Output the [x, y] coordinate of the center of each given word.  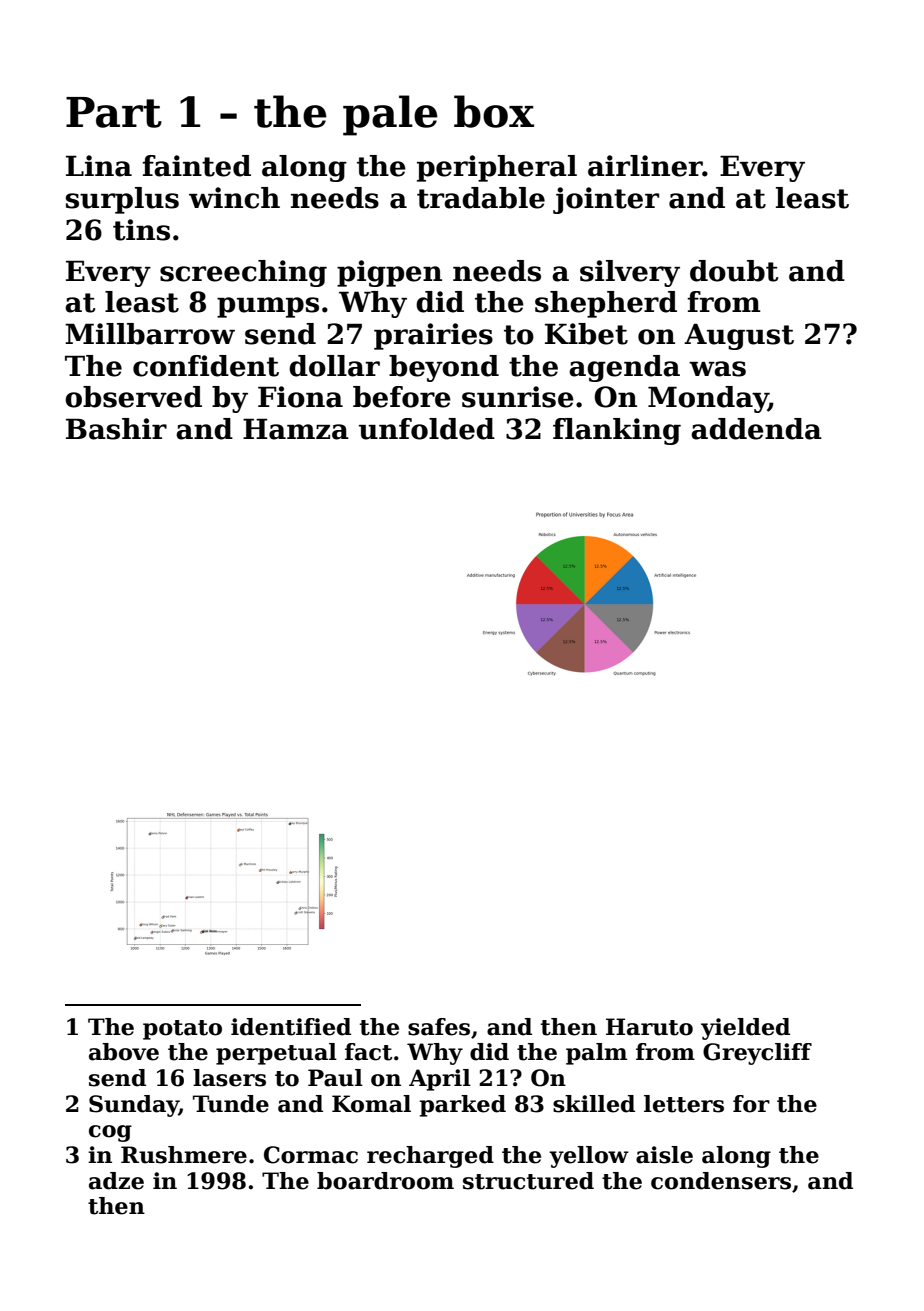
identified [291, 1027]
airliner [645, 166]
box [494, 111]
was [717, 369]
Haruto [649, 1027]
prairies [433, 336]
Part [114, 112]
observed [133, 397]
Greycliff [757, 1054]
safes [439, 1027]
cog [110, 1133]
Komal [371, 1104]
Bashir [116, 429]
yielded [745, 1029]
